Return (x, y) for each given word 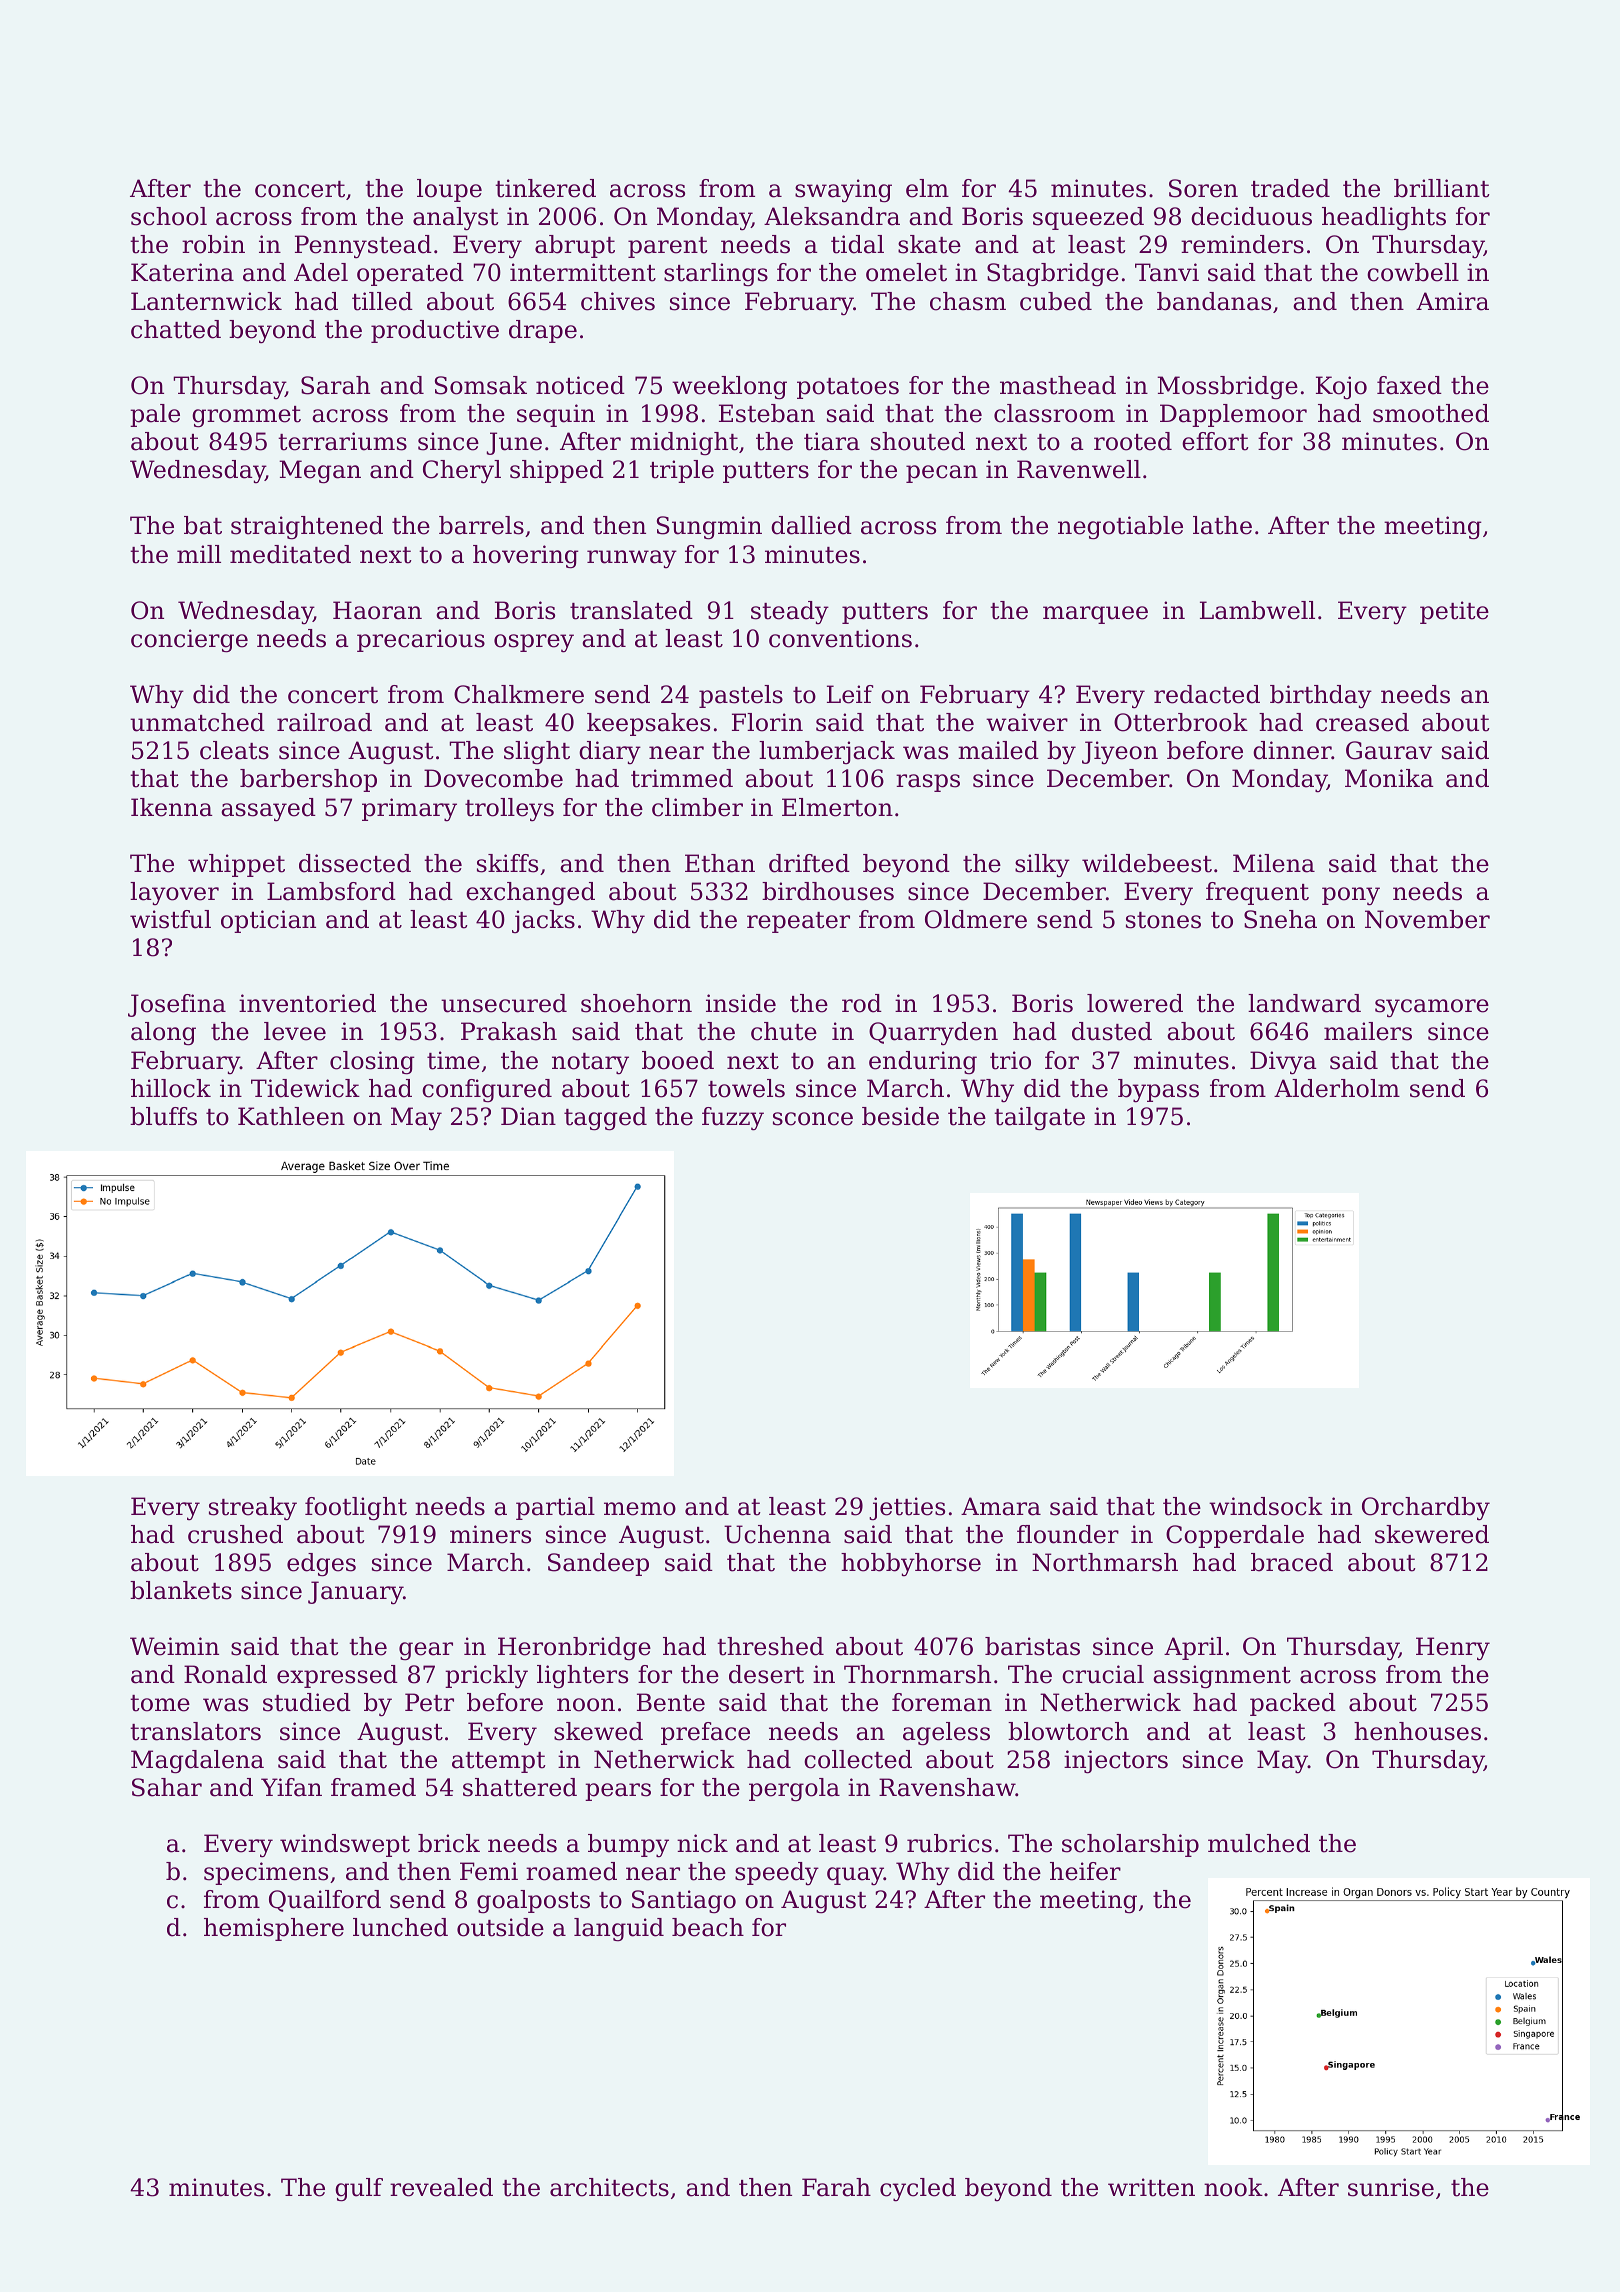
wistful (170, 919)
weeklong (729, 388)
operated (410, 274)
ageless (946, 1734)
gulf (359, 2190)
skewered (1432, 1534)
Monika (1389, 778)
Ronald (225, 1674)
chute (784, 1031)
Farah (836, 2187)
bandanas (1214, 301)
